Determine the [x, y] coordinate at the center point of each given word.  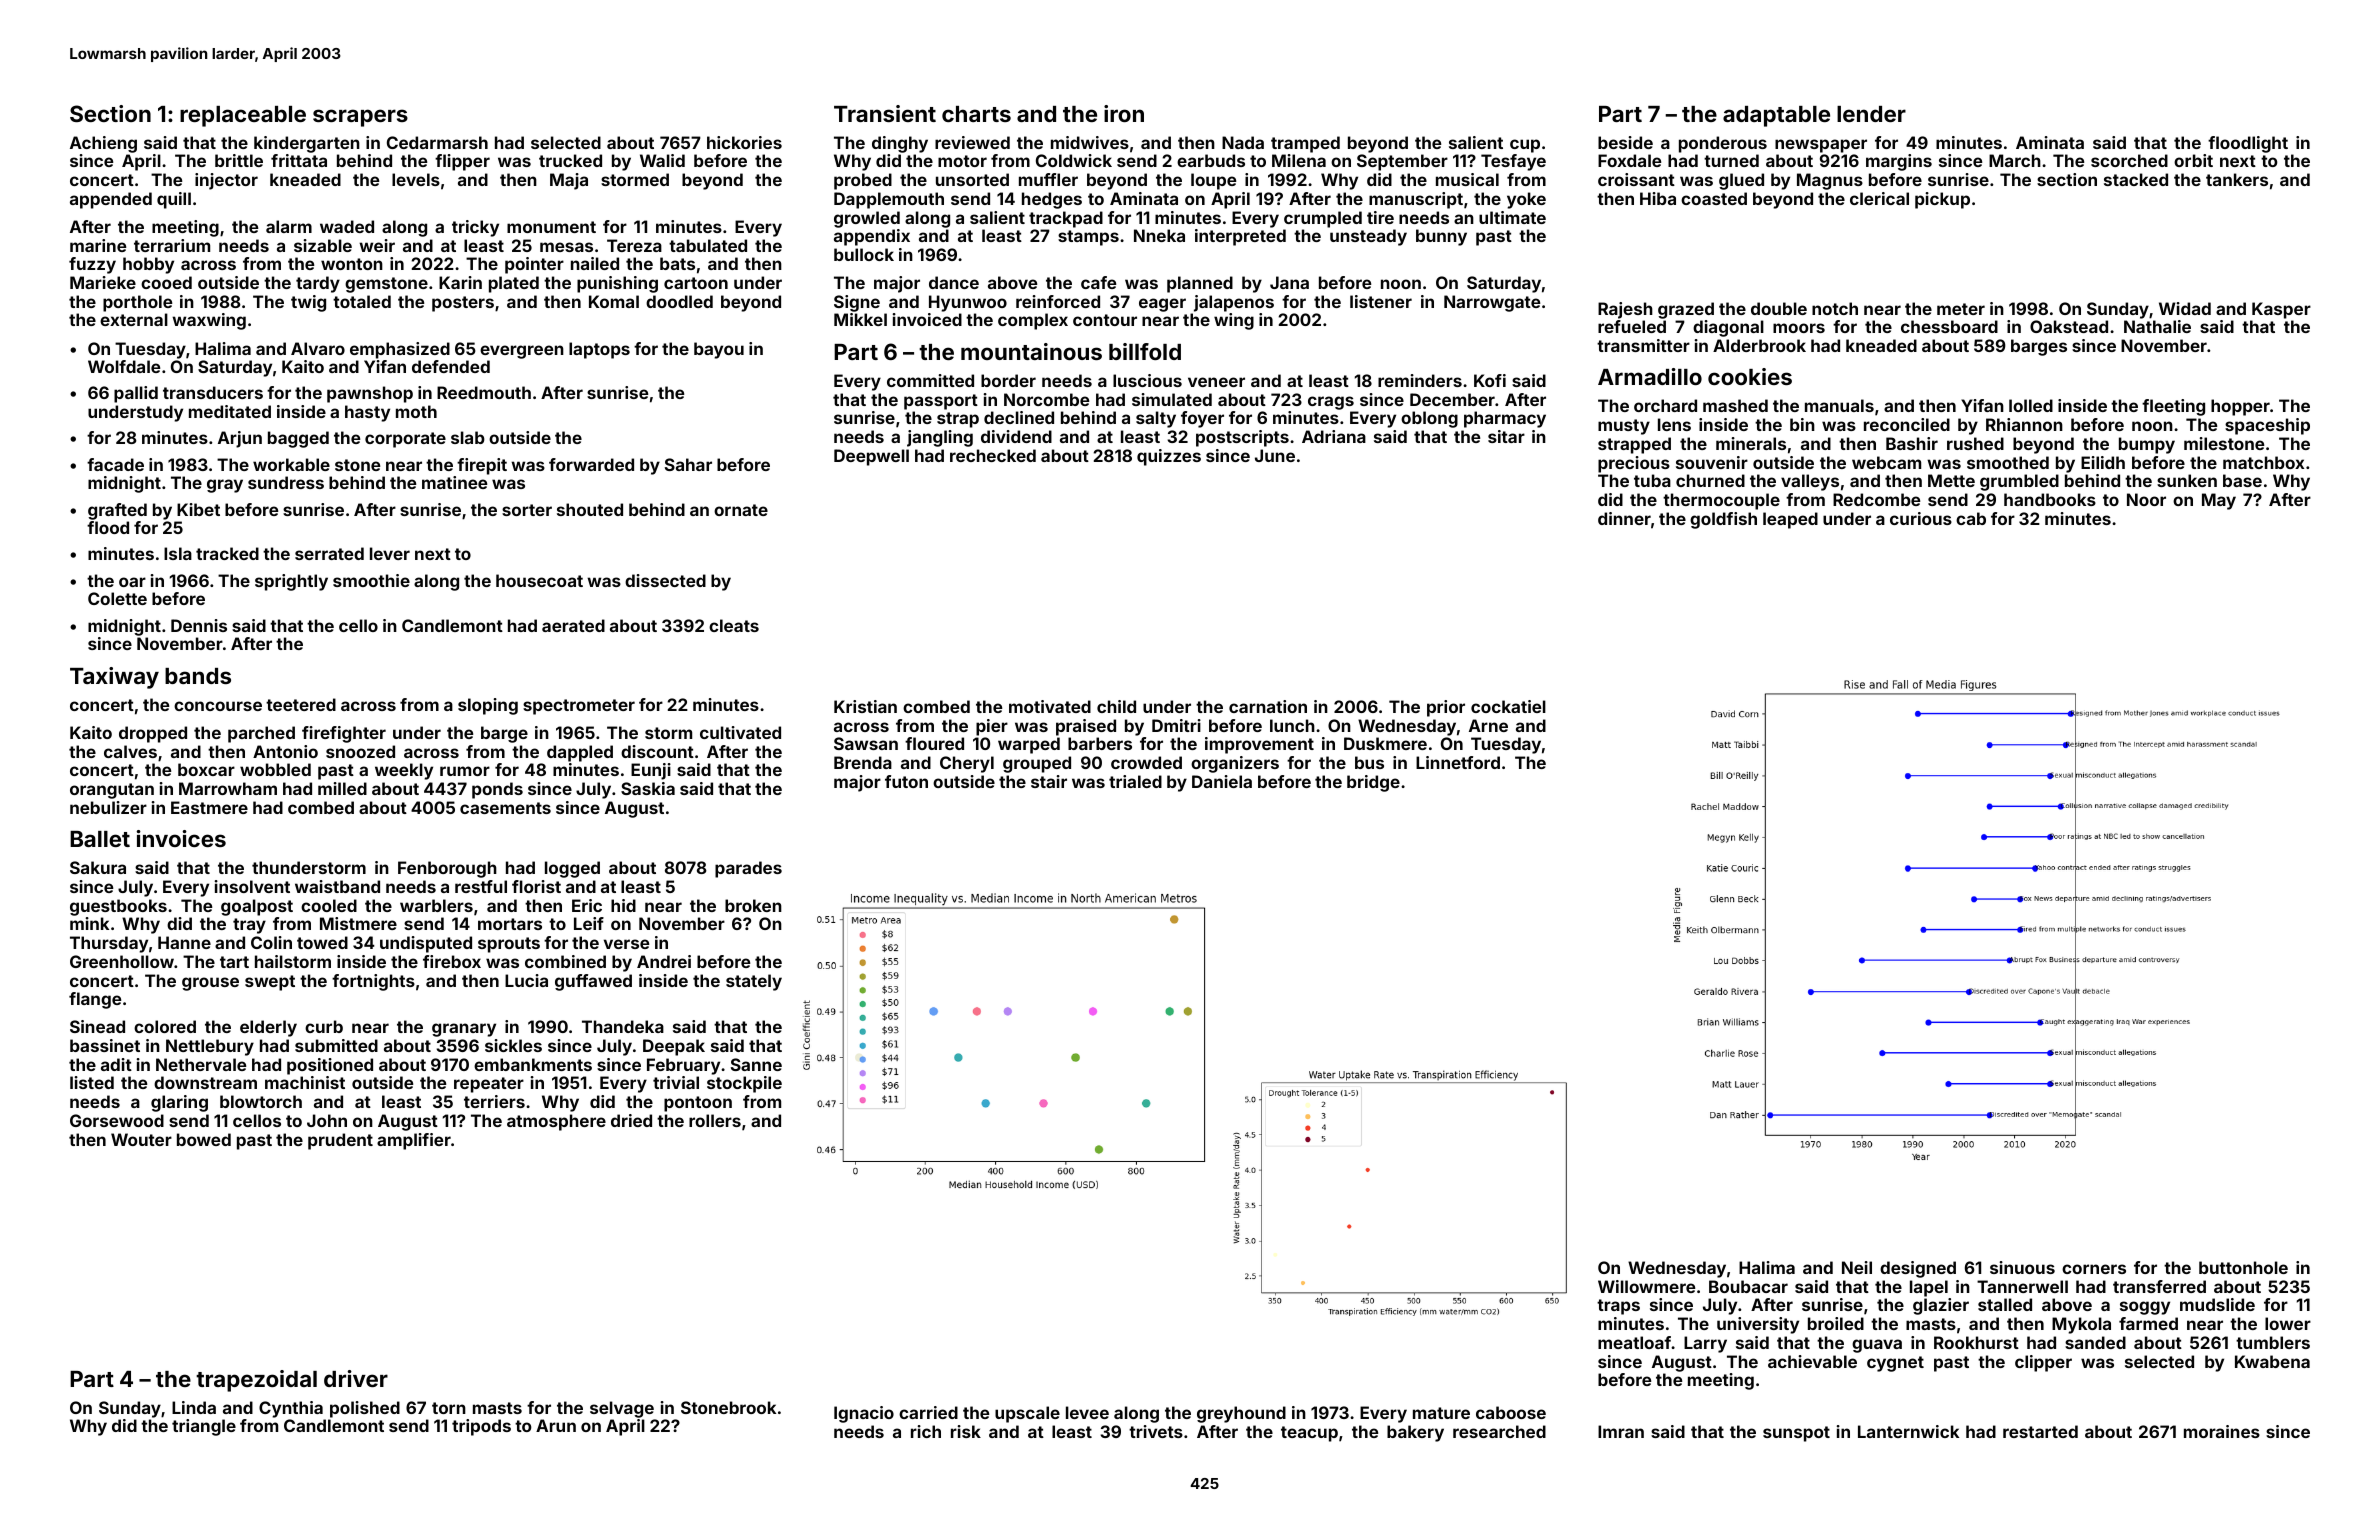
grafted [117, 511]
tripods [481, 1427]
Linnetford [1458, 762]
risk [966, 1431]
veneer [1216, 382]
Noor [2146, 499]
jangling [940, 438]
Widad [2185, 308]
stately [754, 982]
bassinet [105, 1045]
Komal [614, 301]
